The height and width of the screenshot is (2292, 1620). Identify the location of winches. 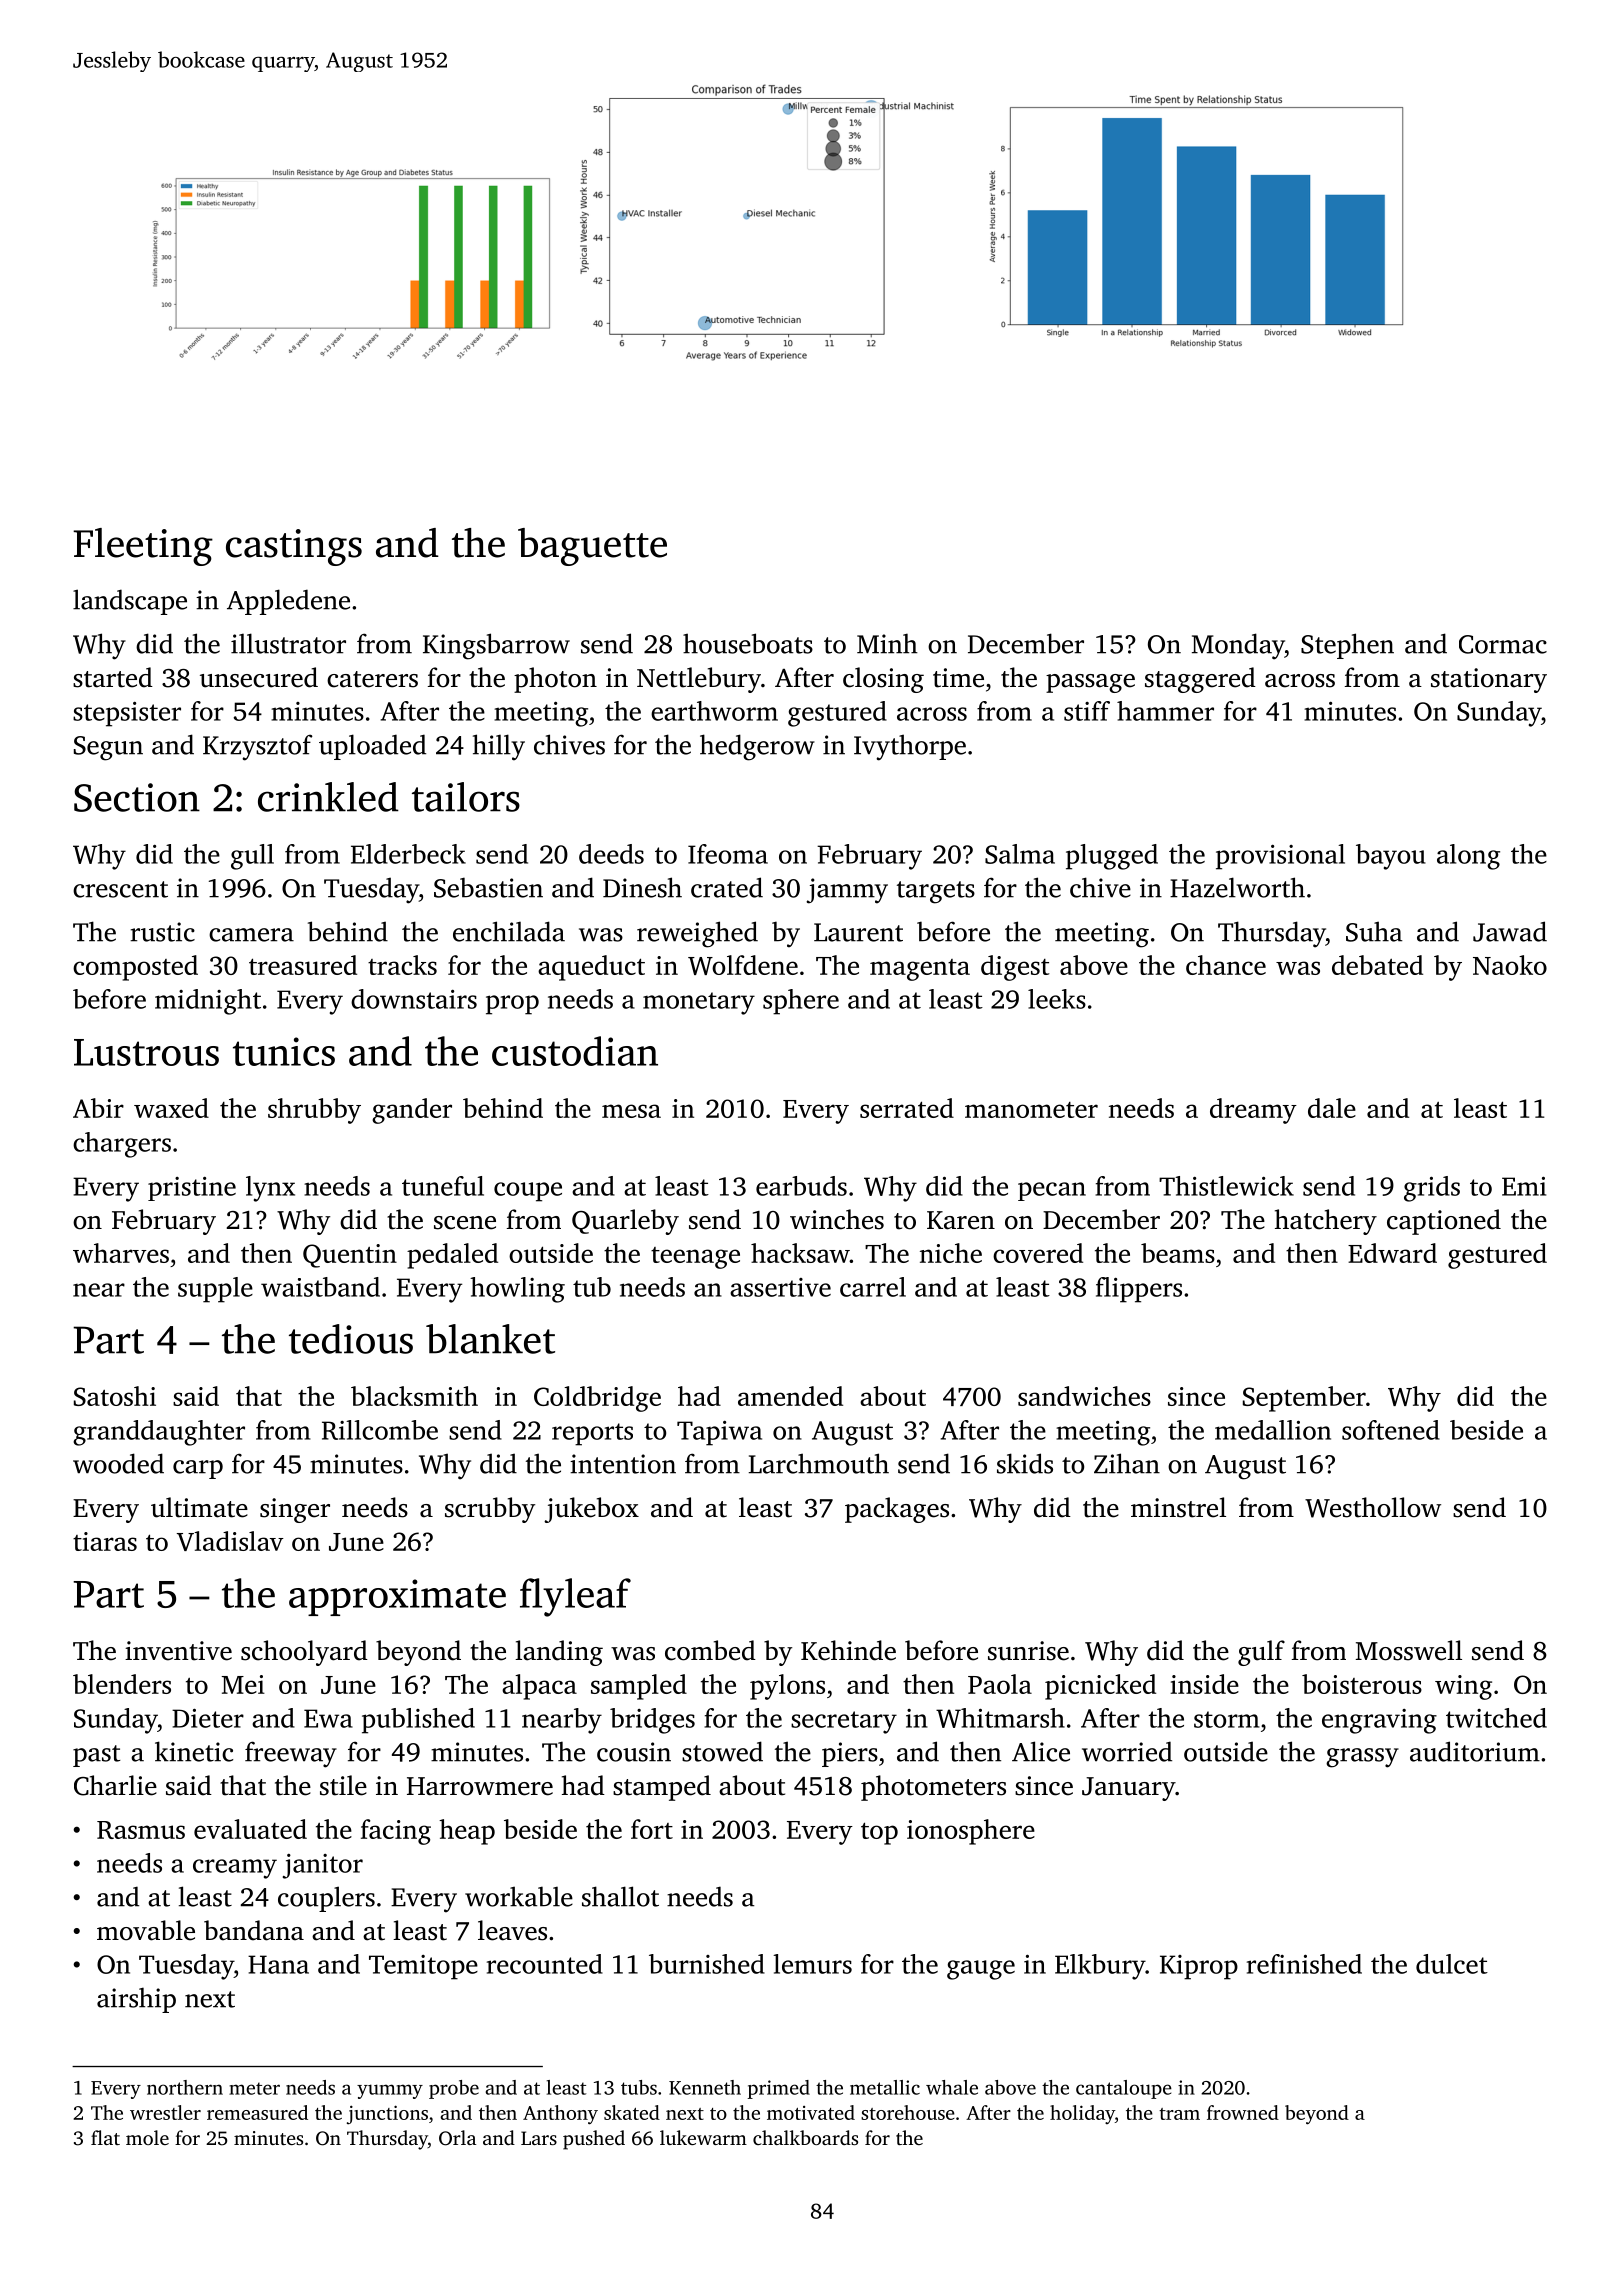
(837, 1219).
